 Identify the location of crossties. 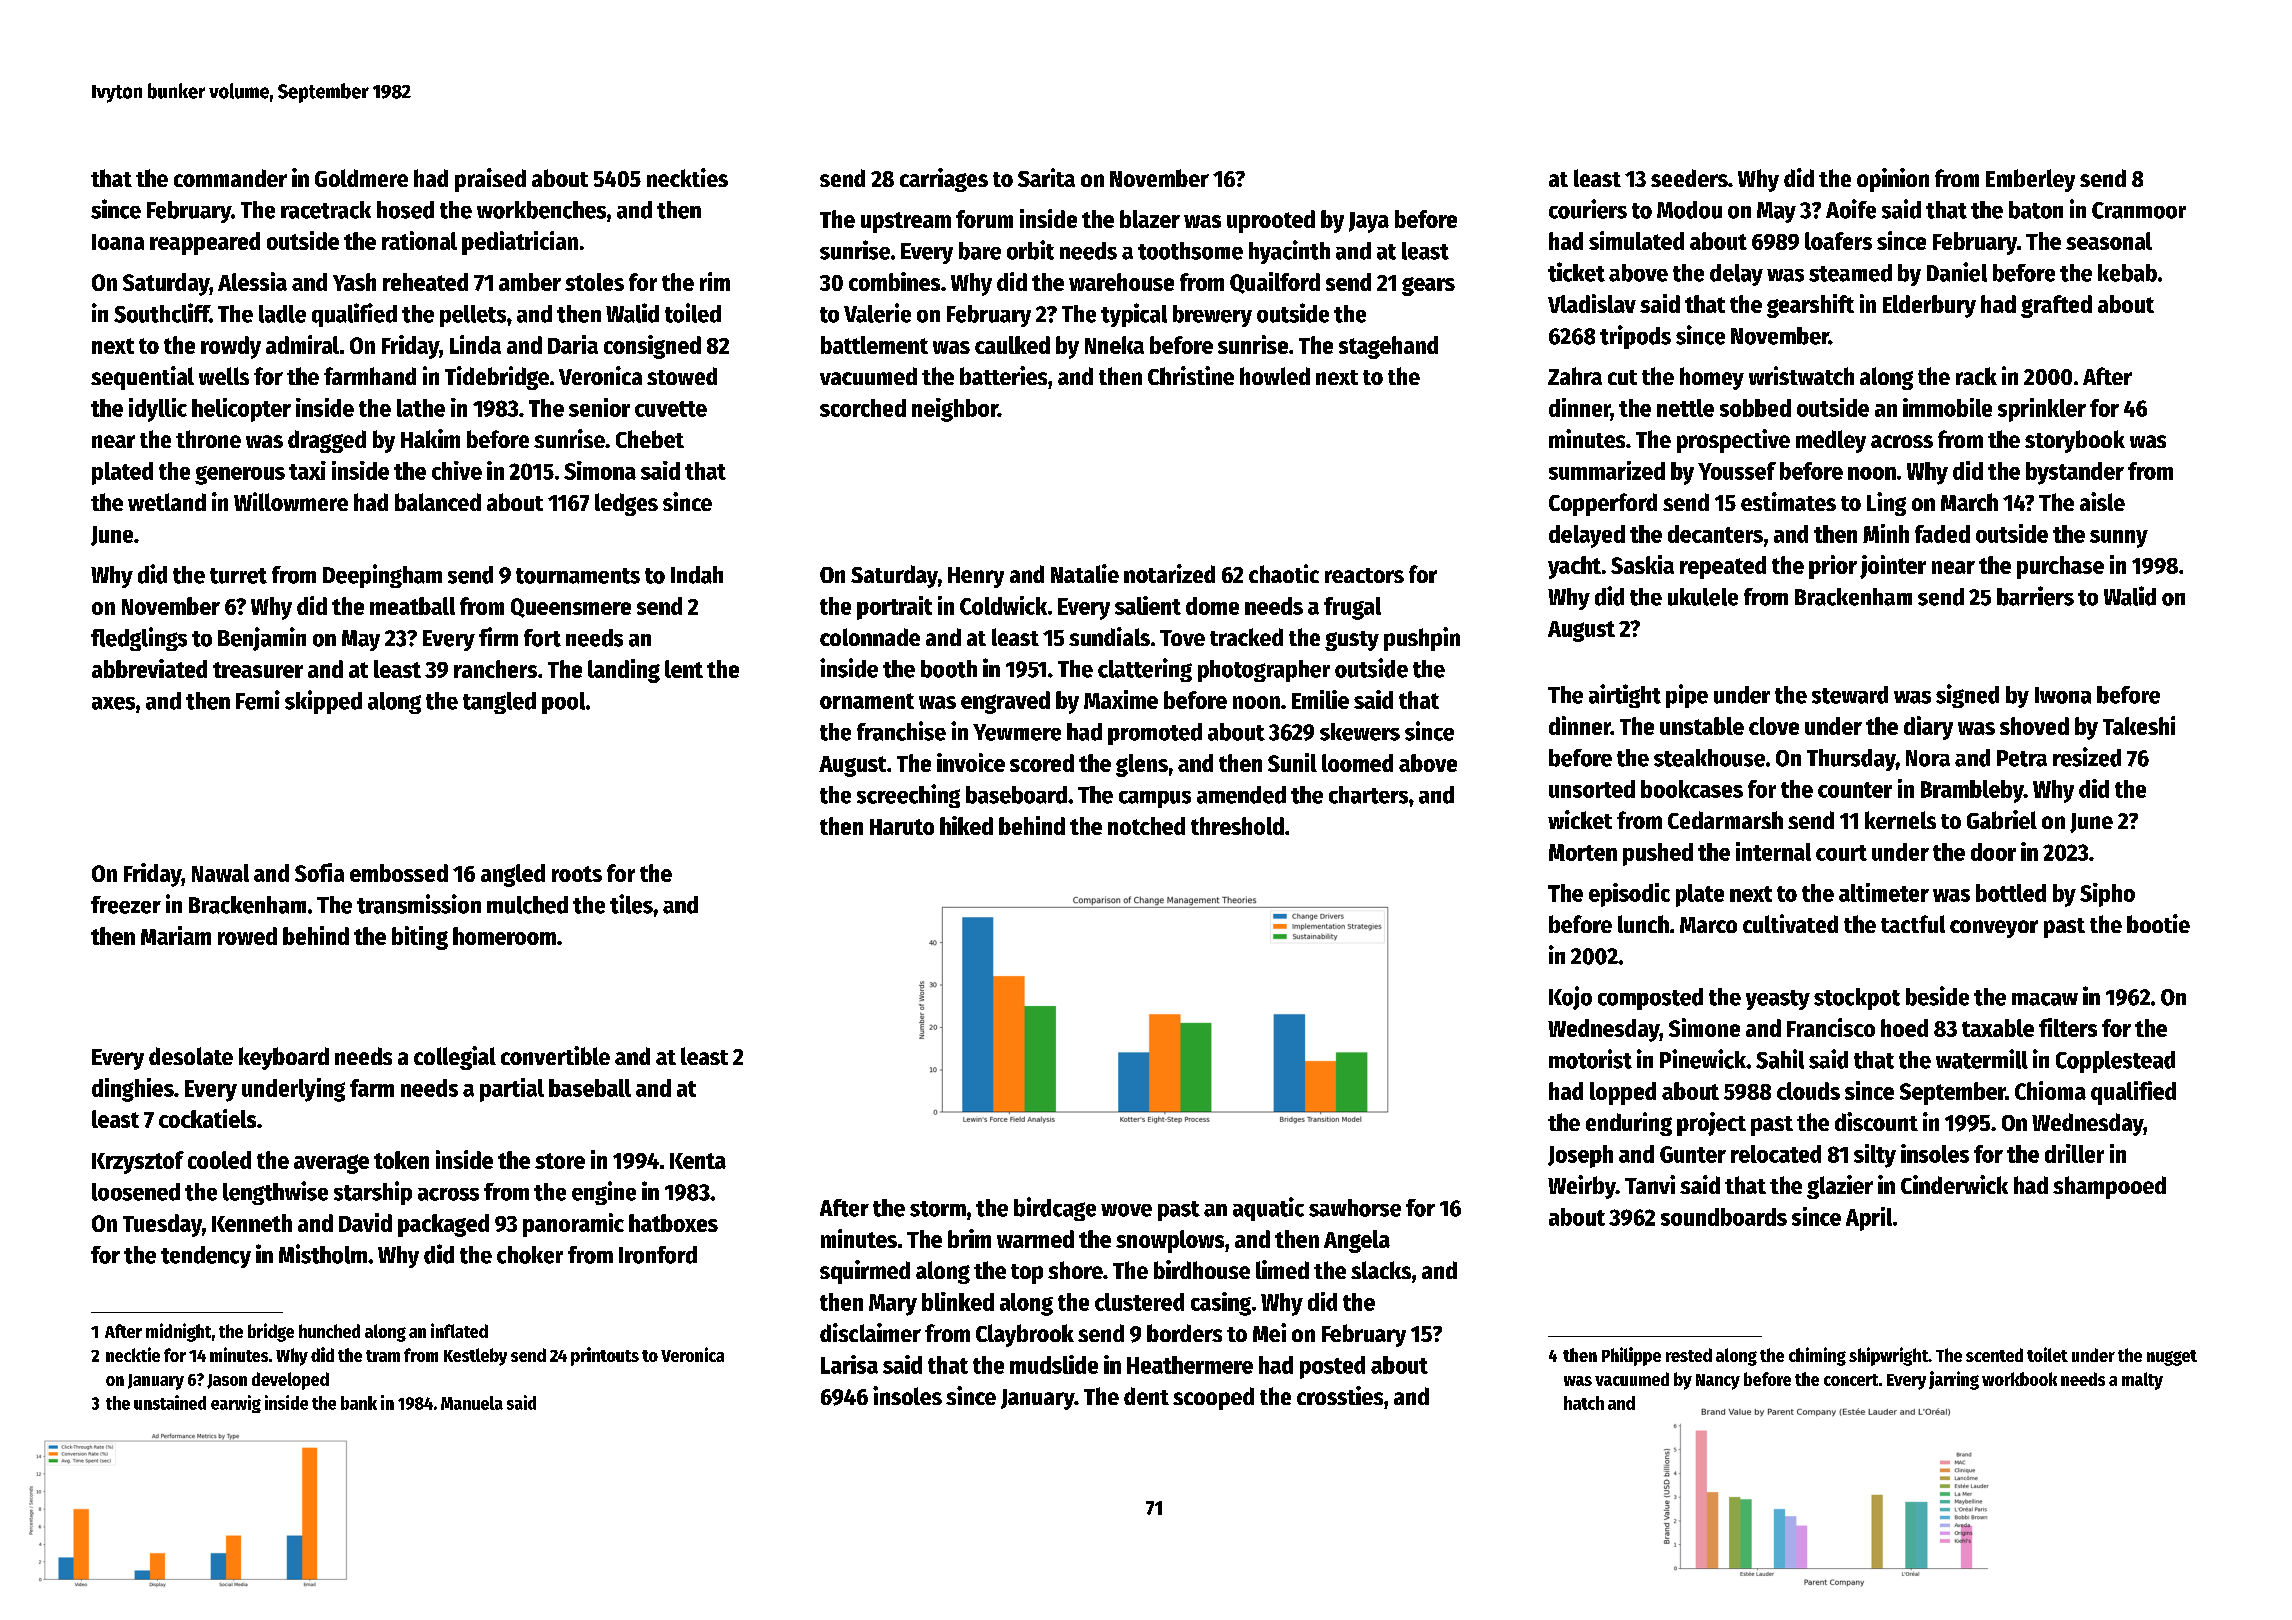
(1340, 1395).
